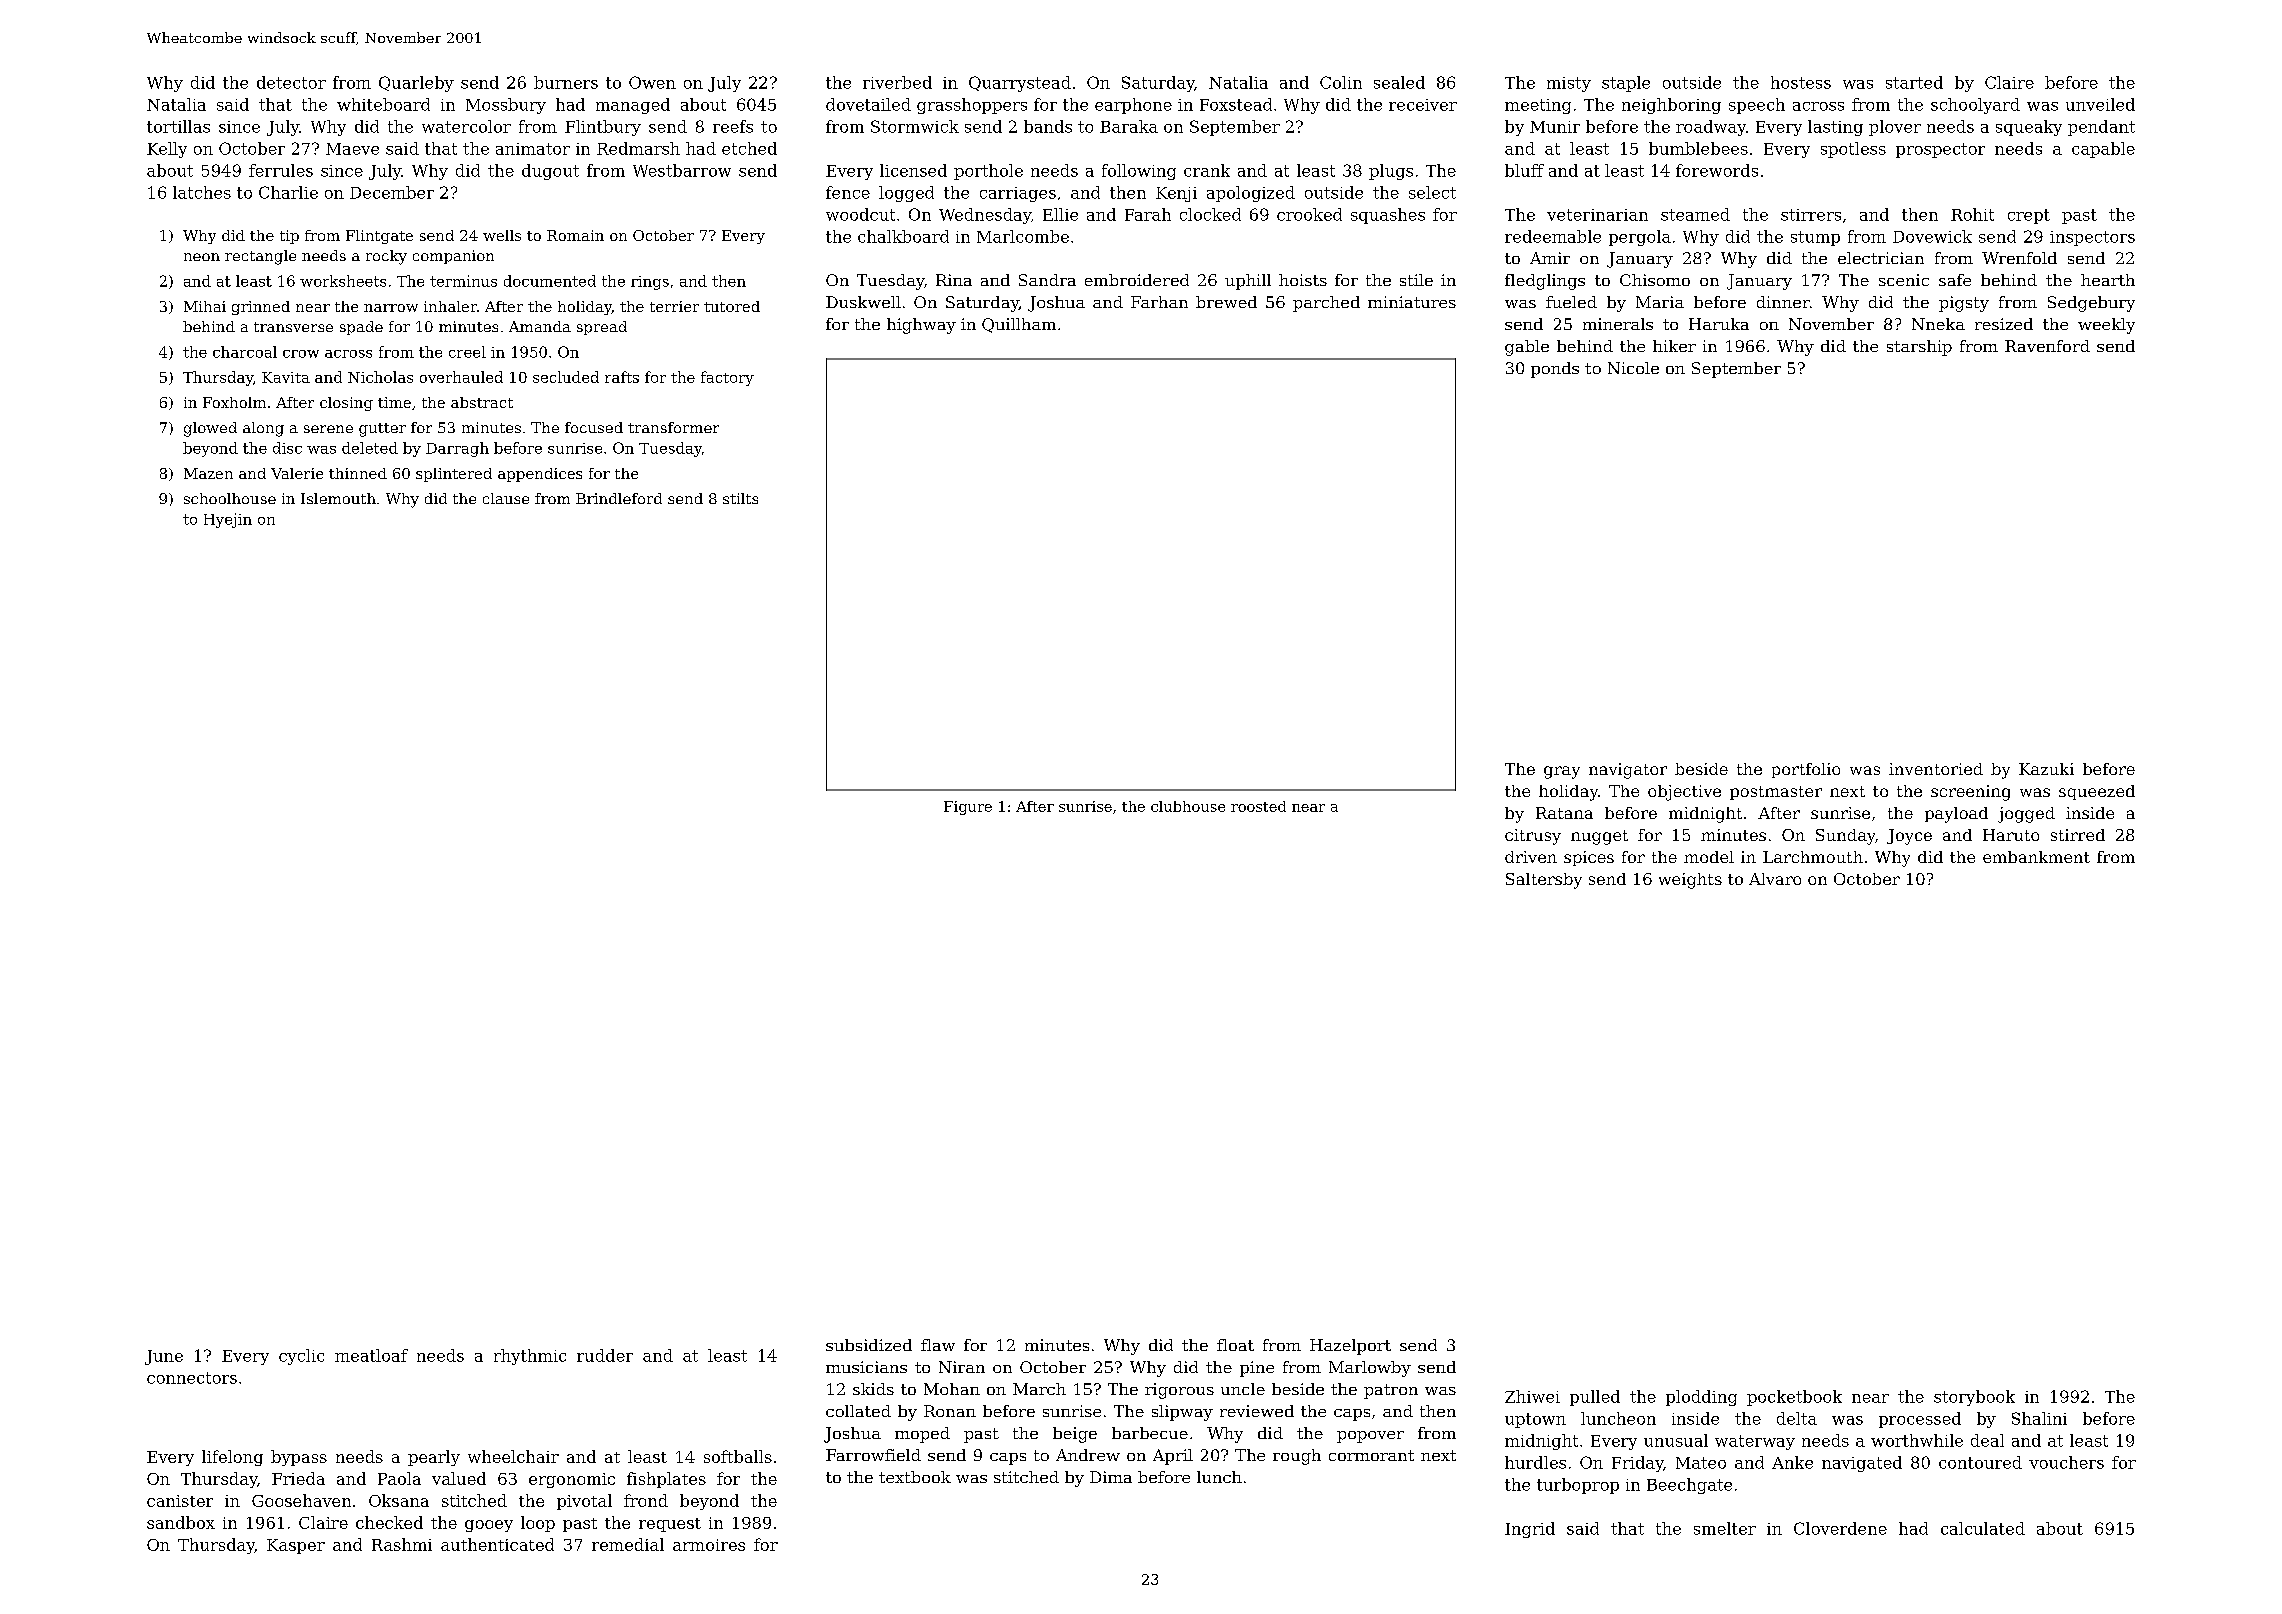  Describe the element at coordinates (1974, 1398) in the document. I see `storybook` at that location.
